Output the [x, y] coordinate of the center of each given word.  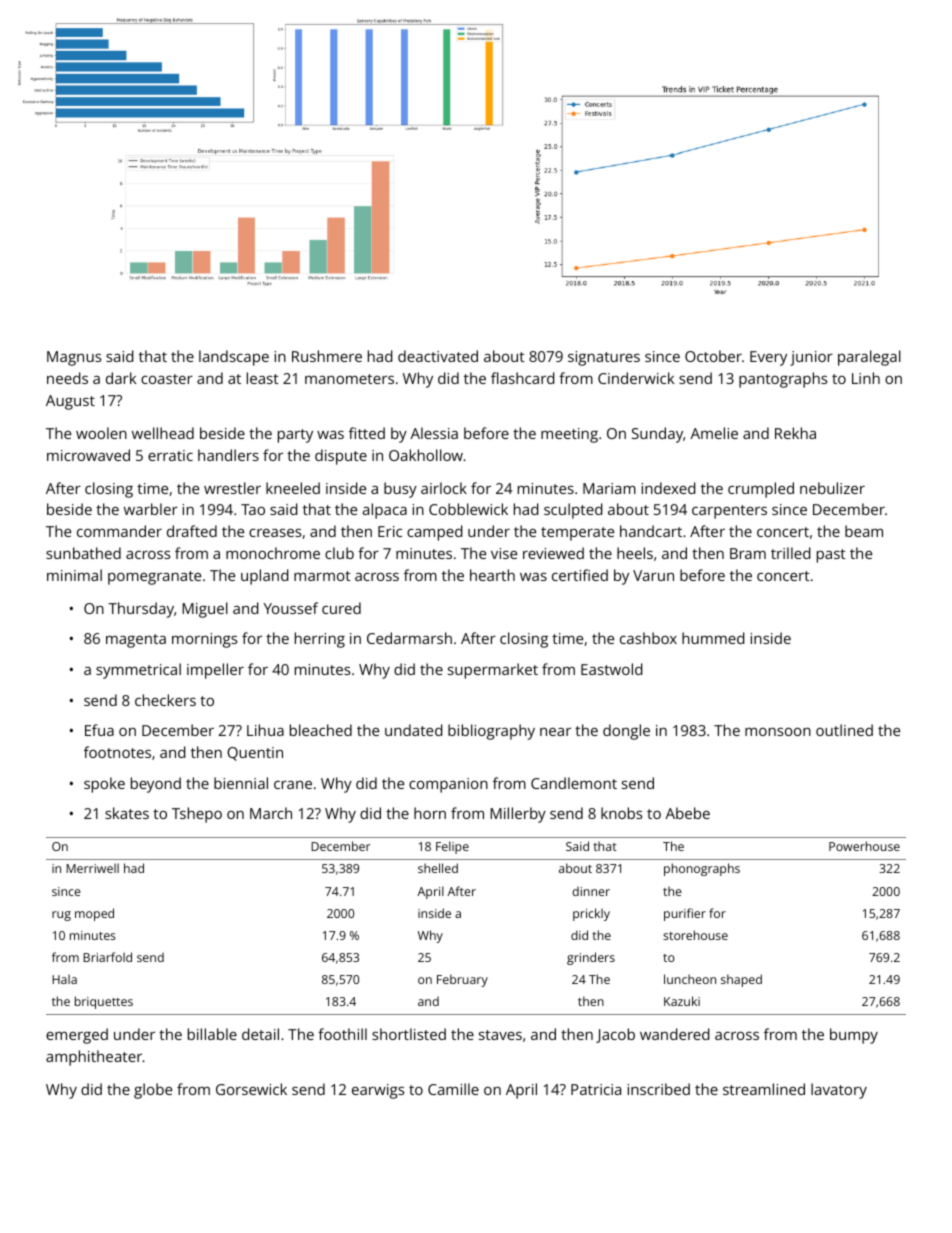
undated [413, 730]
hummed [713, 638]
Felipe [452, 847]
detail [260, 1034]
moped [94, 914]
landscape [234, 358]
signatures [604, 358]
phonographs [702, 869]
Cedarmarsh [409, 638]
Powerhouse [864, 846]
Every [768, 358]
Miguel [205, 610]
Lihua [265, 730]
